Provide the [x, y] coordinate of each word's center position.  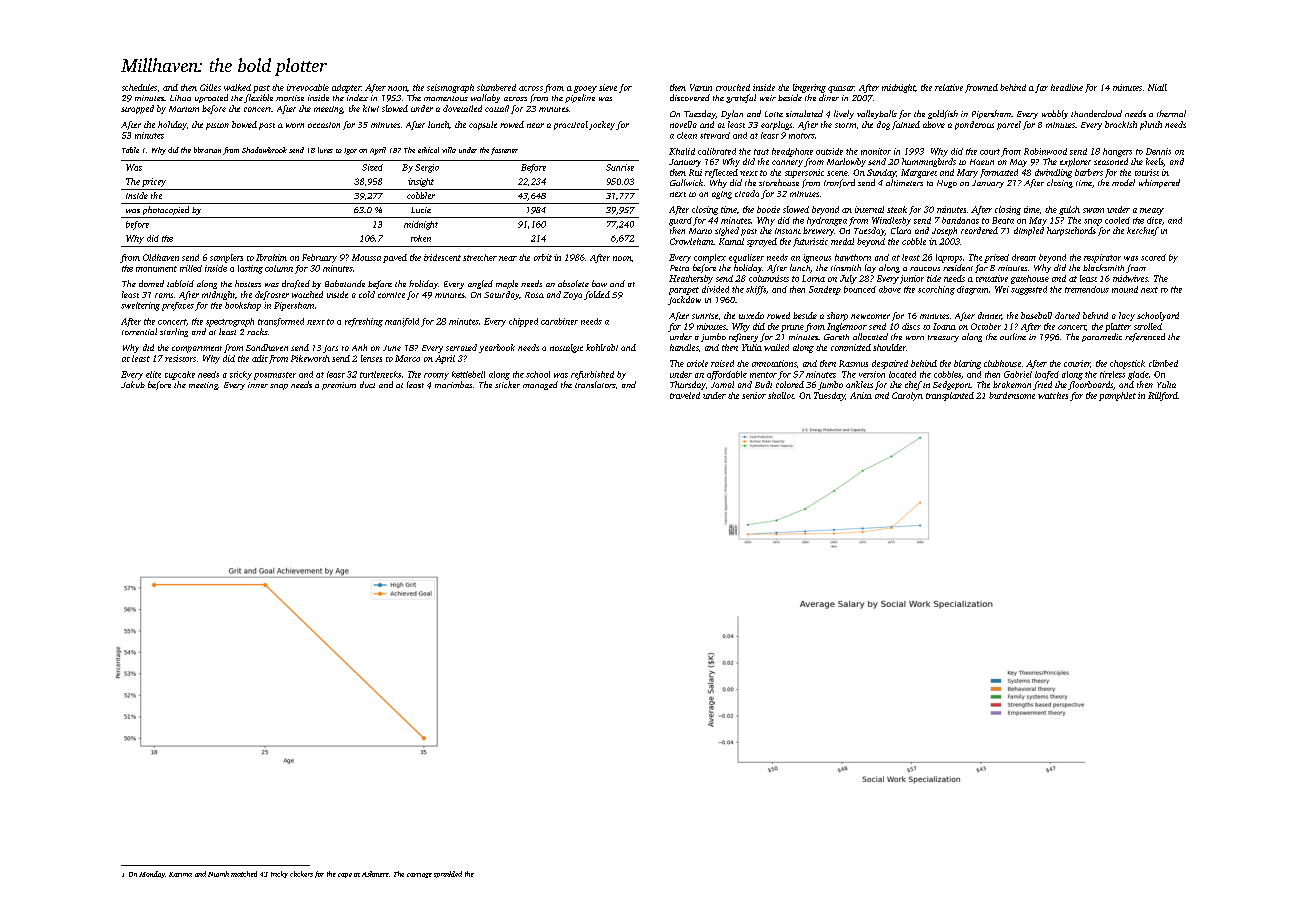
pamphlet [1117, 396]
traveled [685, 395]
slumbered [496, 87]
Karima [180, 874]
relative [949, 87]
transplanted [950, 396]
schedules [139, 87]
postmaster [275, 376]
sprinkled [448, 874]
